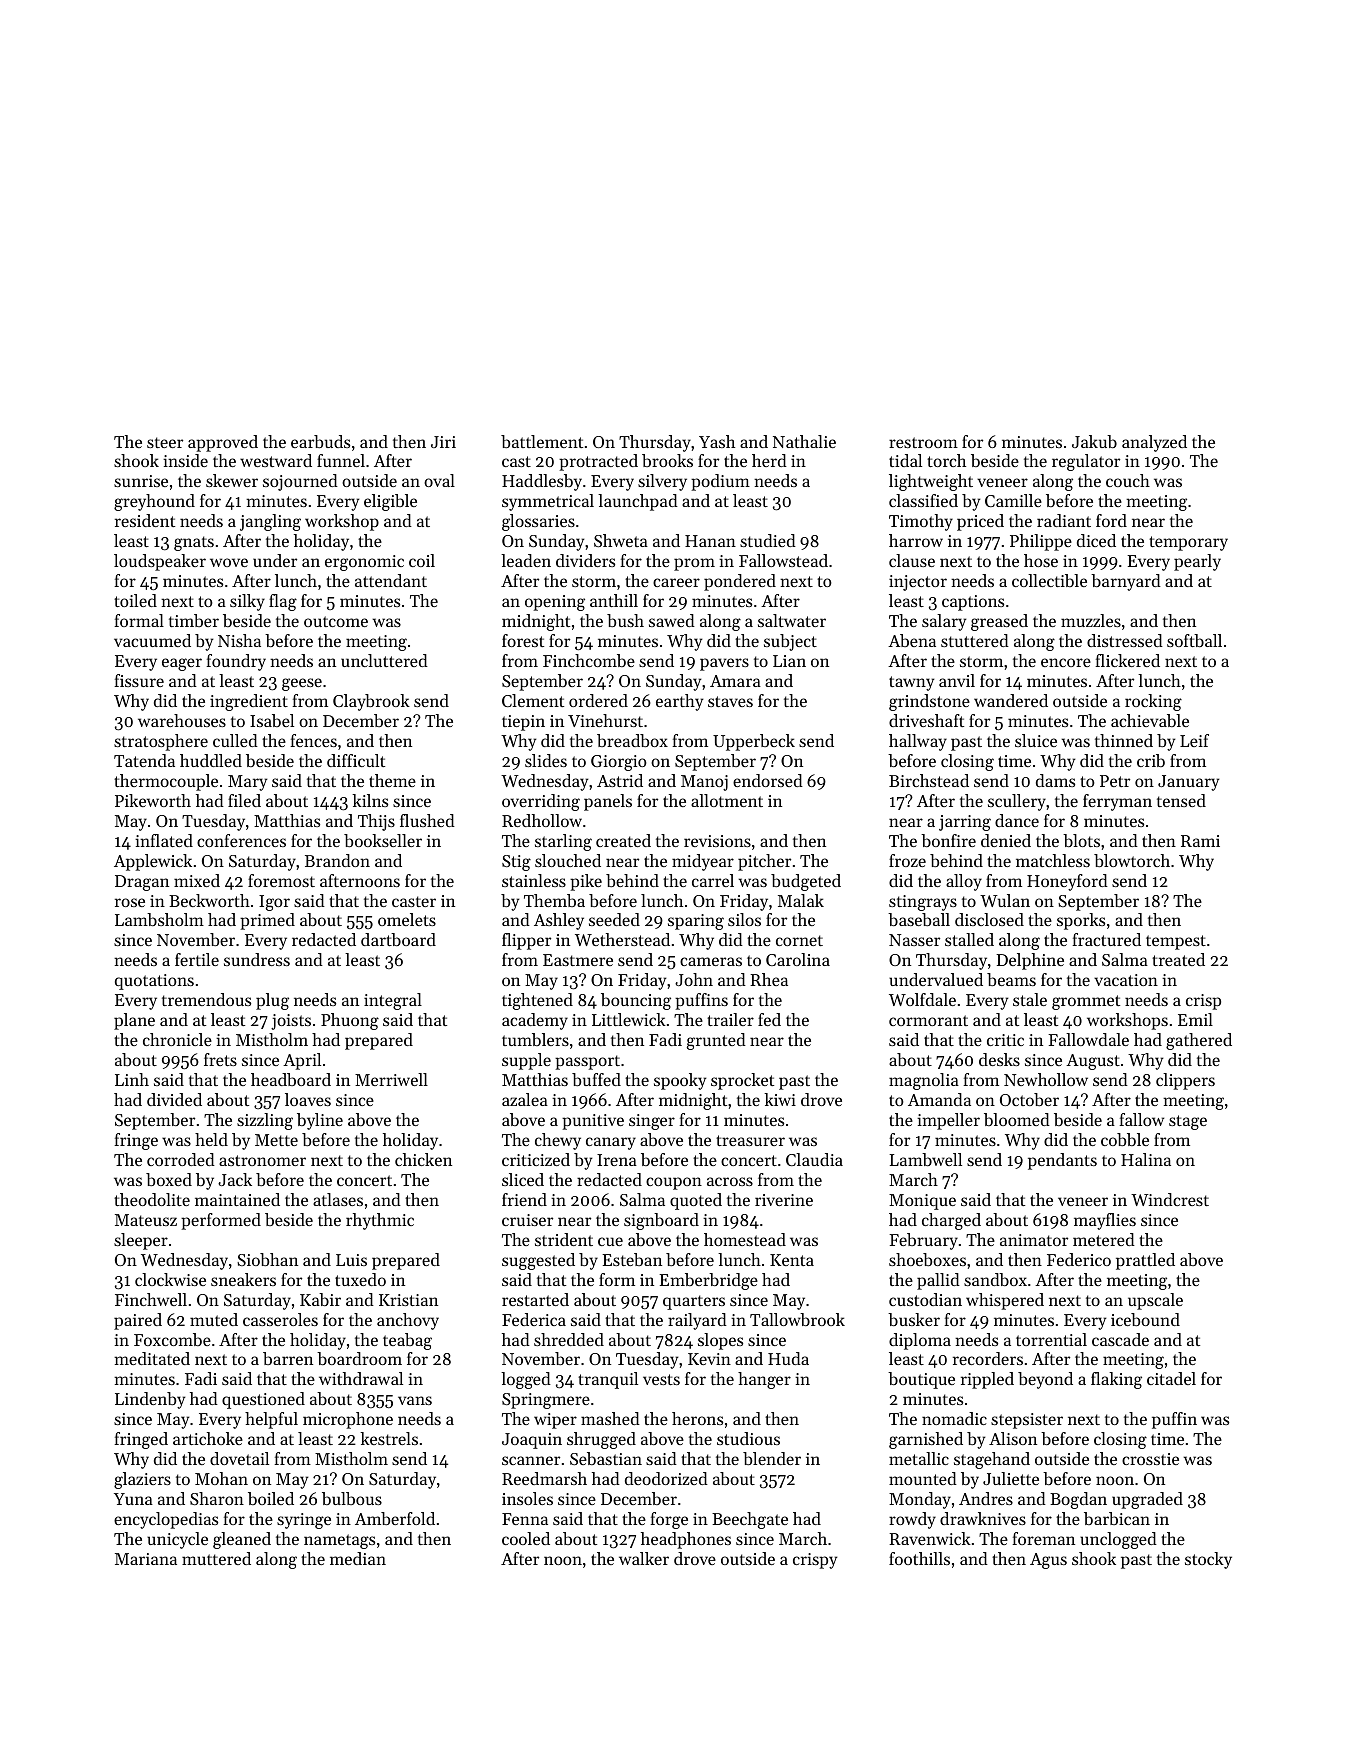 The image size is (1347, 1743). What do you see at coordinates (1208, 1560) in the screenshot?
I see `stocky` at bounding box center [1208, 1560].
